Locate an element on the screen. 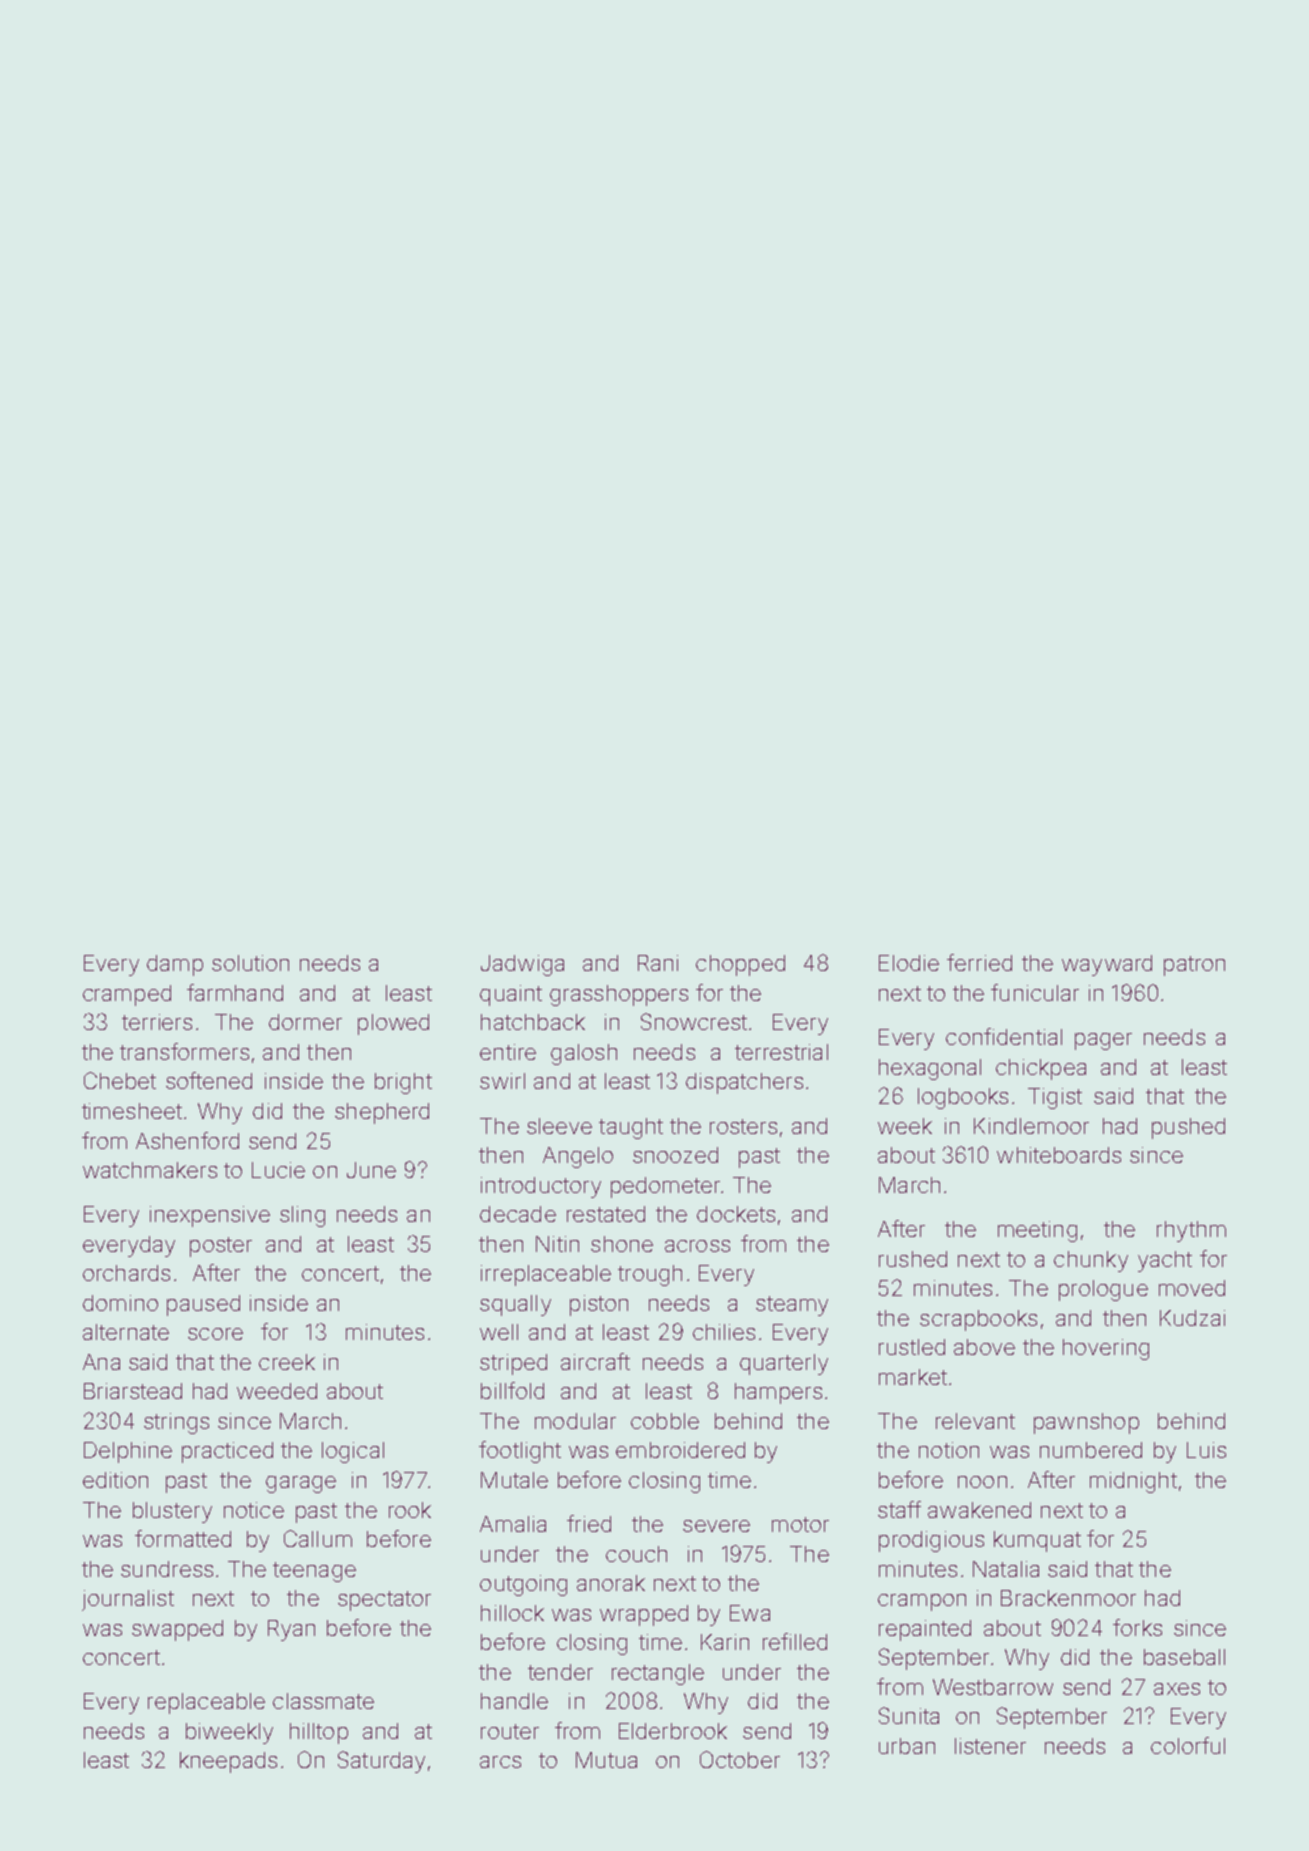  colorful is located at coordinates (1188, 1745).
